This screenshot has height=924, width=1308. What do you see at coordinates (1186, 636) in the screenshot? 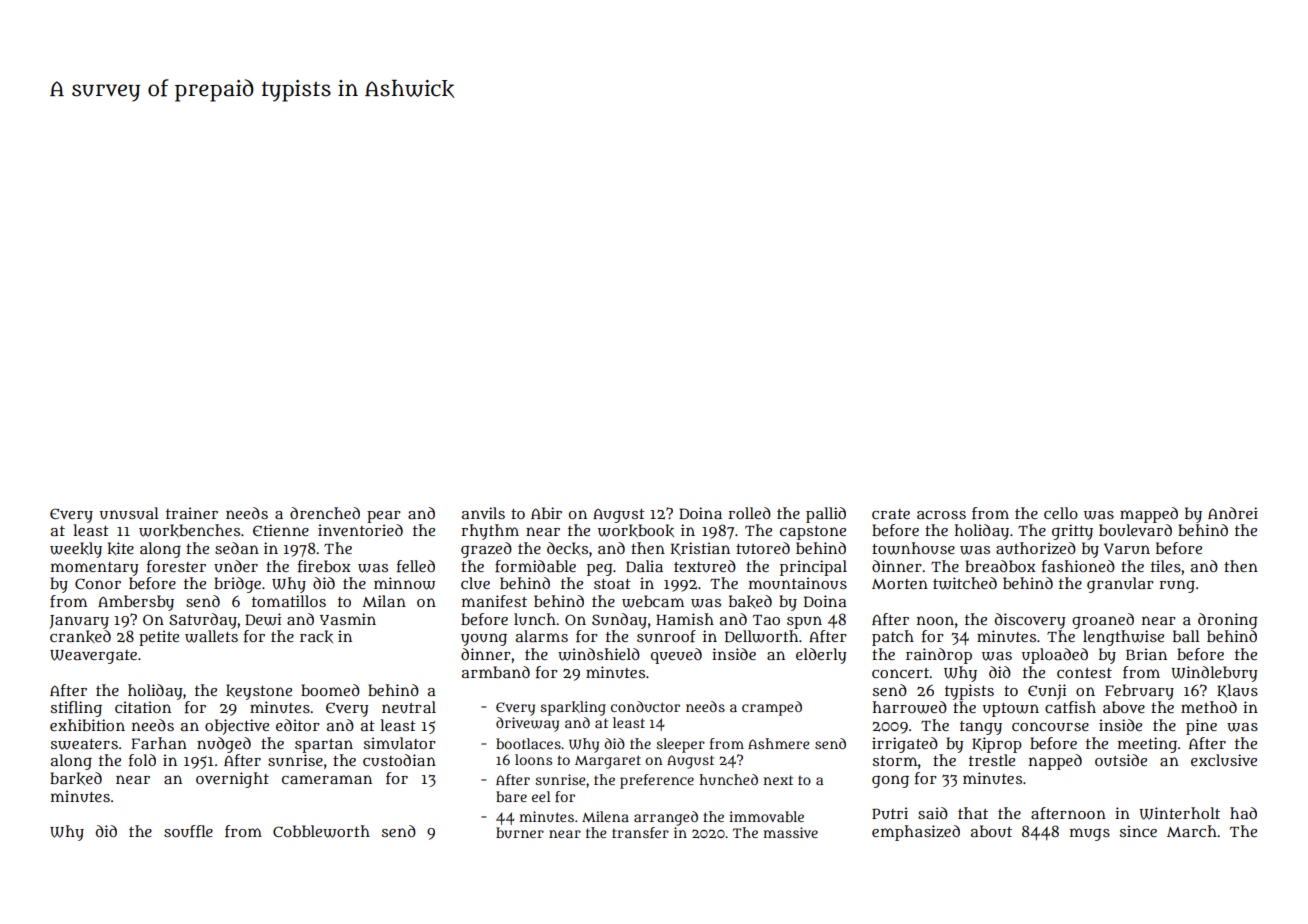
I see `ball` at bounding box center [1186, 636].
